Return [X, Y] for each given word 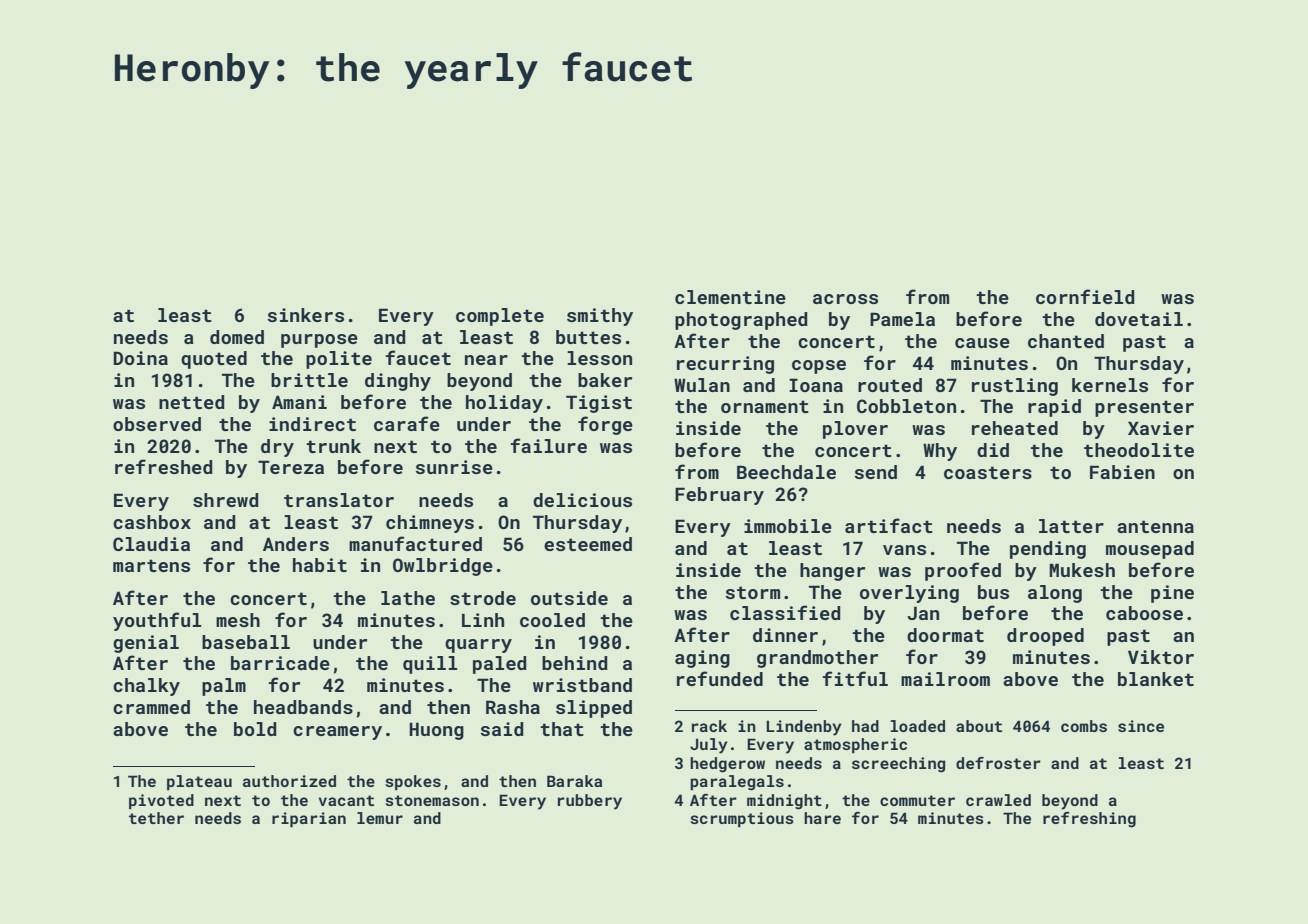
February [719, 496]
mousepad [1150, 550]
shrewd [225, 500]
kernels [1110, 385]
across [845, 299]
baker [605, 380]
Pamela [902, 319]
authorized [289, 781]
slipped [594, 709]
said [502, 729]
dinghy [398, 382]
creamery [337, 733]
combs [1084, 726]
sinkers [306, 315]
